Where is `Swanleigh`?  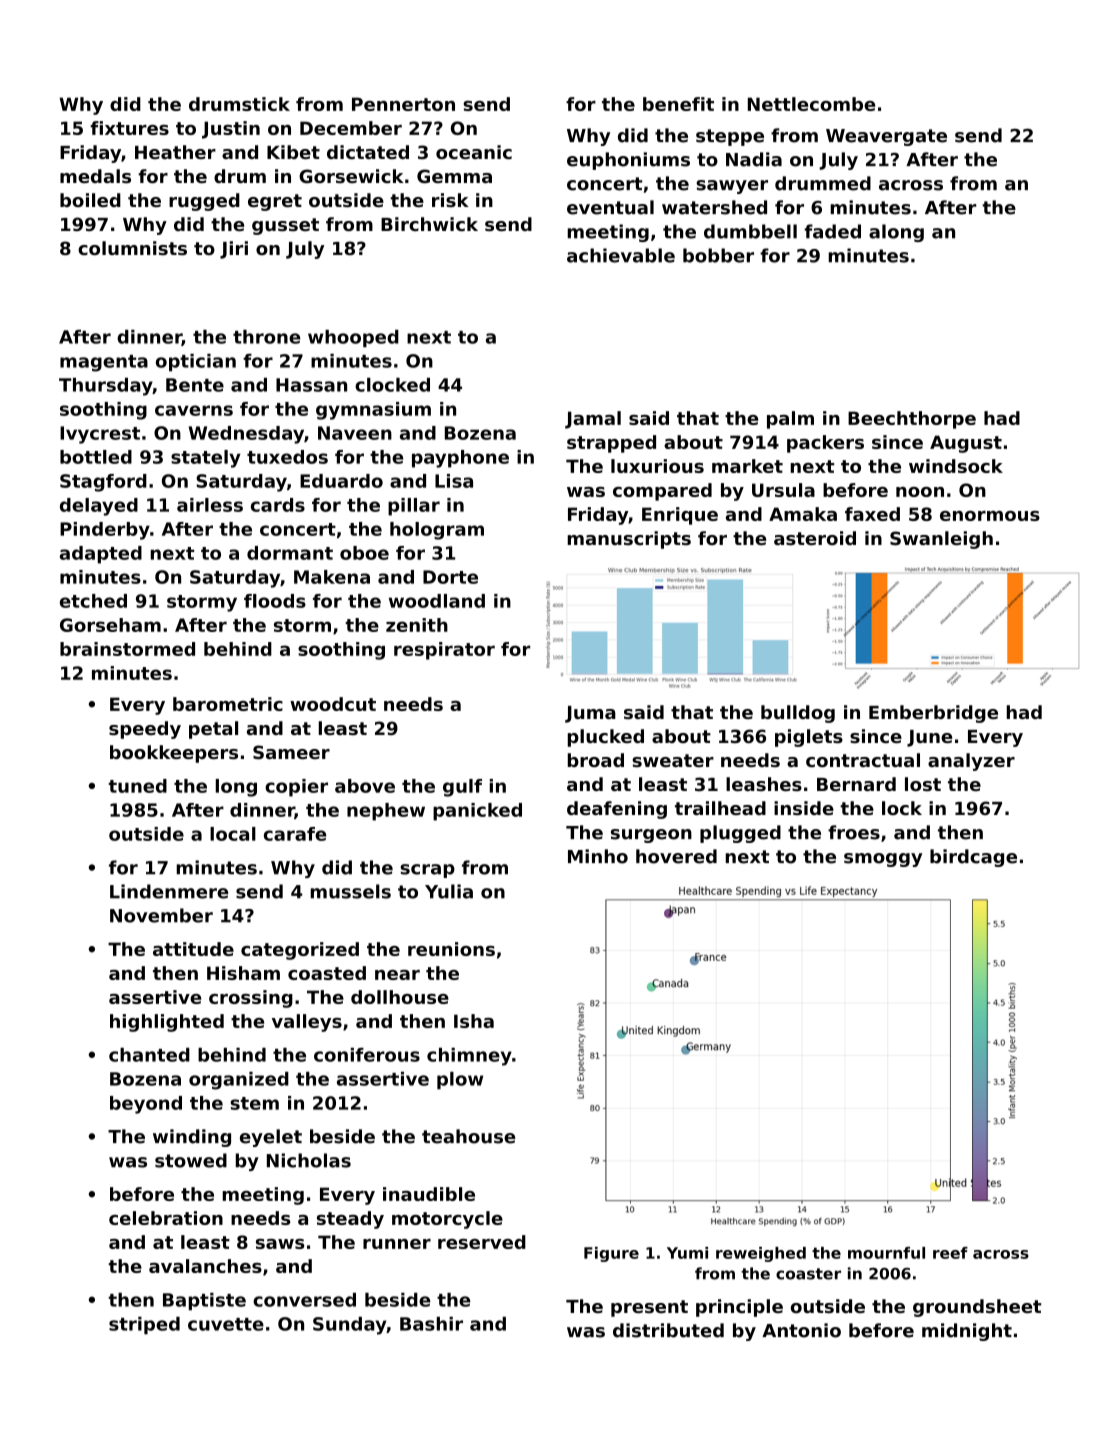 Swanleigh is located at coordinates (941, 540).
